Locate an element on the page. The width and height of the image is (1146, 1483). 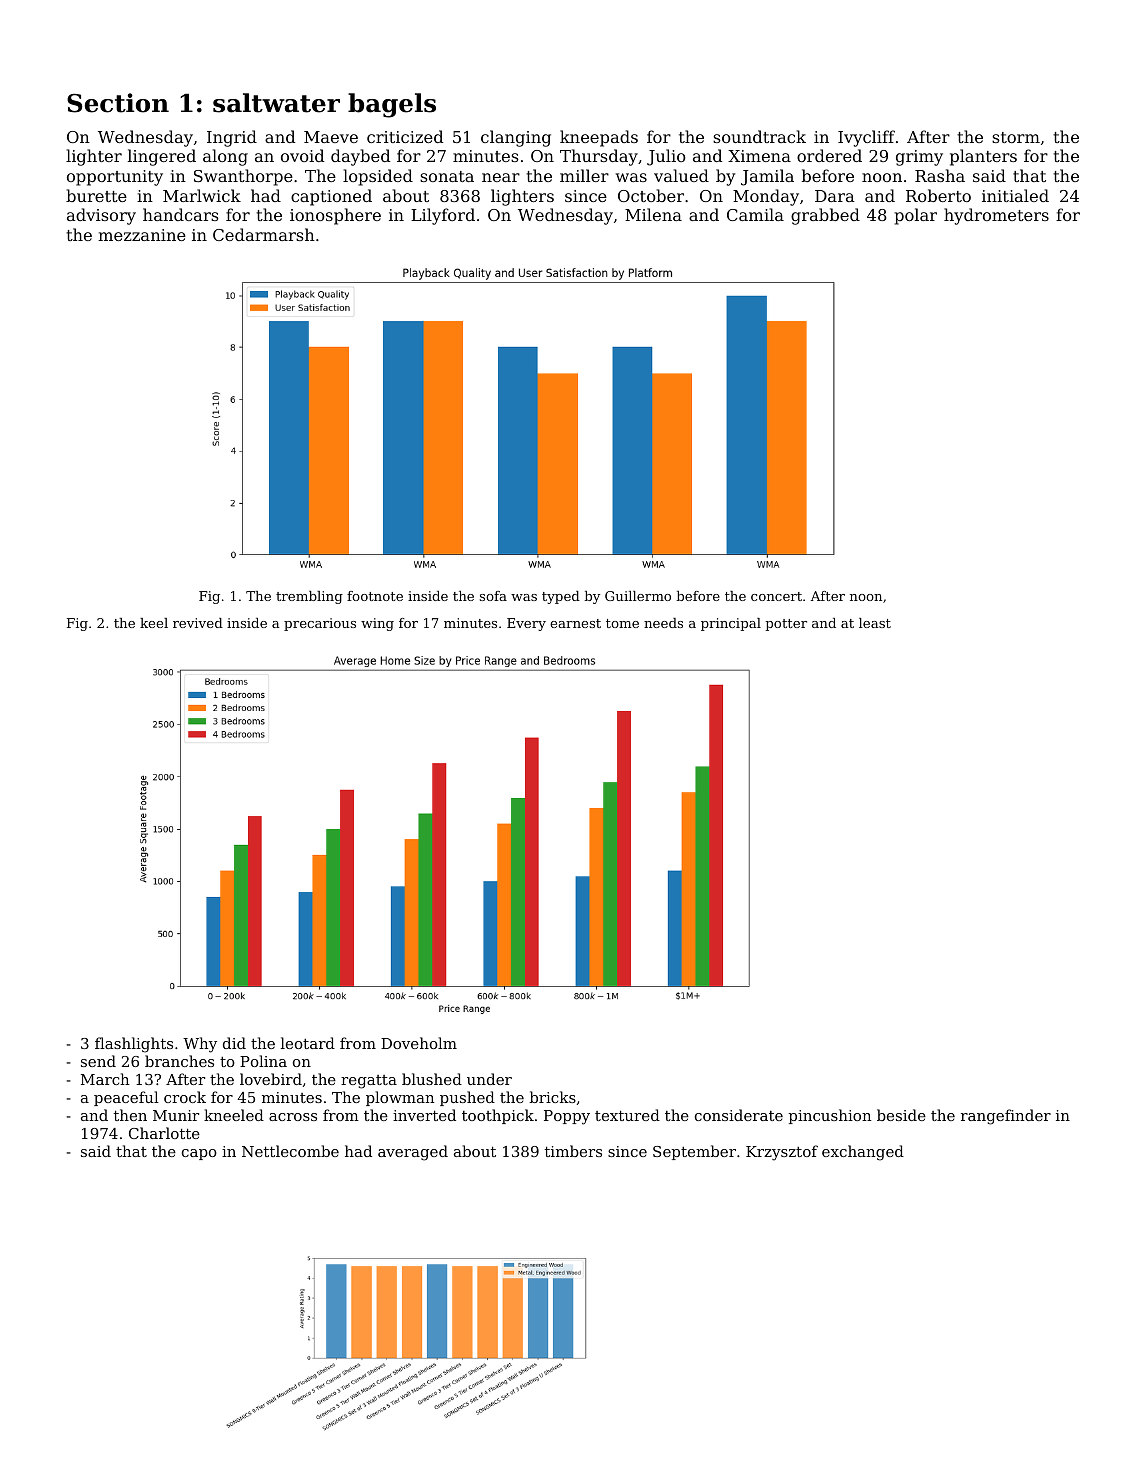
branches is located at coordinates (179, 1061).
